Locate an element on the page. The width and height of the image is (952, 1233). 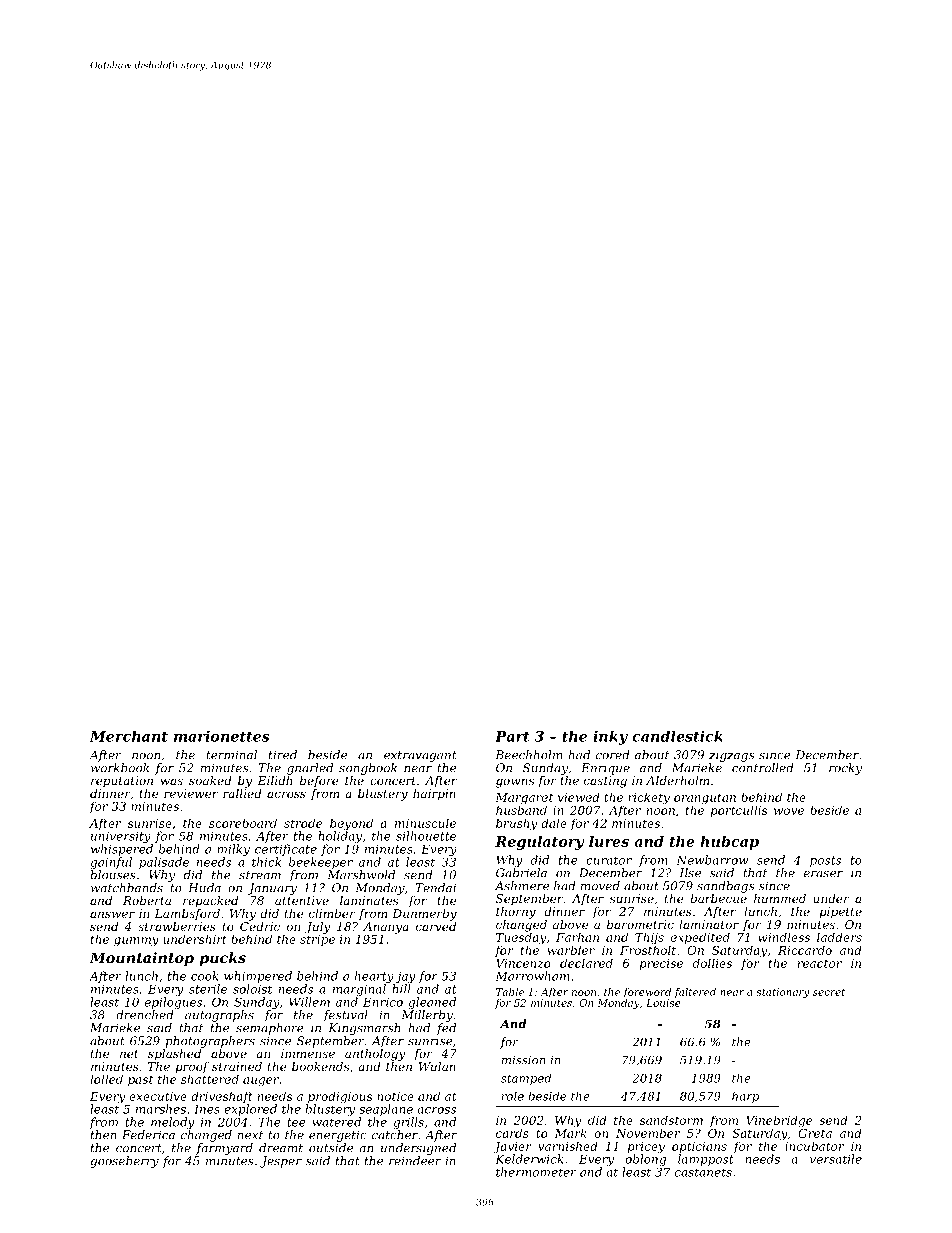
thermometer is located at coordinates (536, 1172).
